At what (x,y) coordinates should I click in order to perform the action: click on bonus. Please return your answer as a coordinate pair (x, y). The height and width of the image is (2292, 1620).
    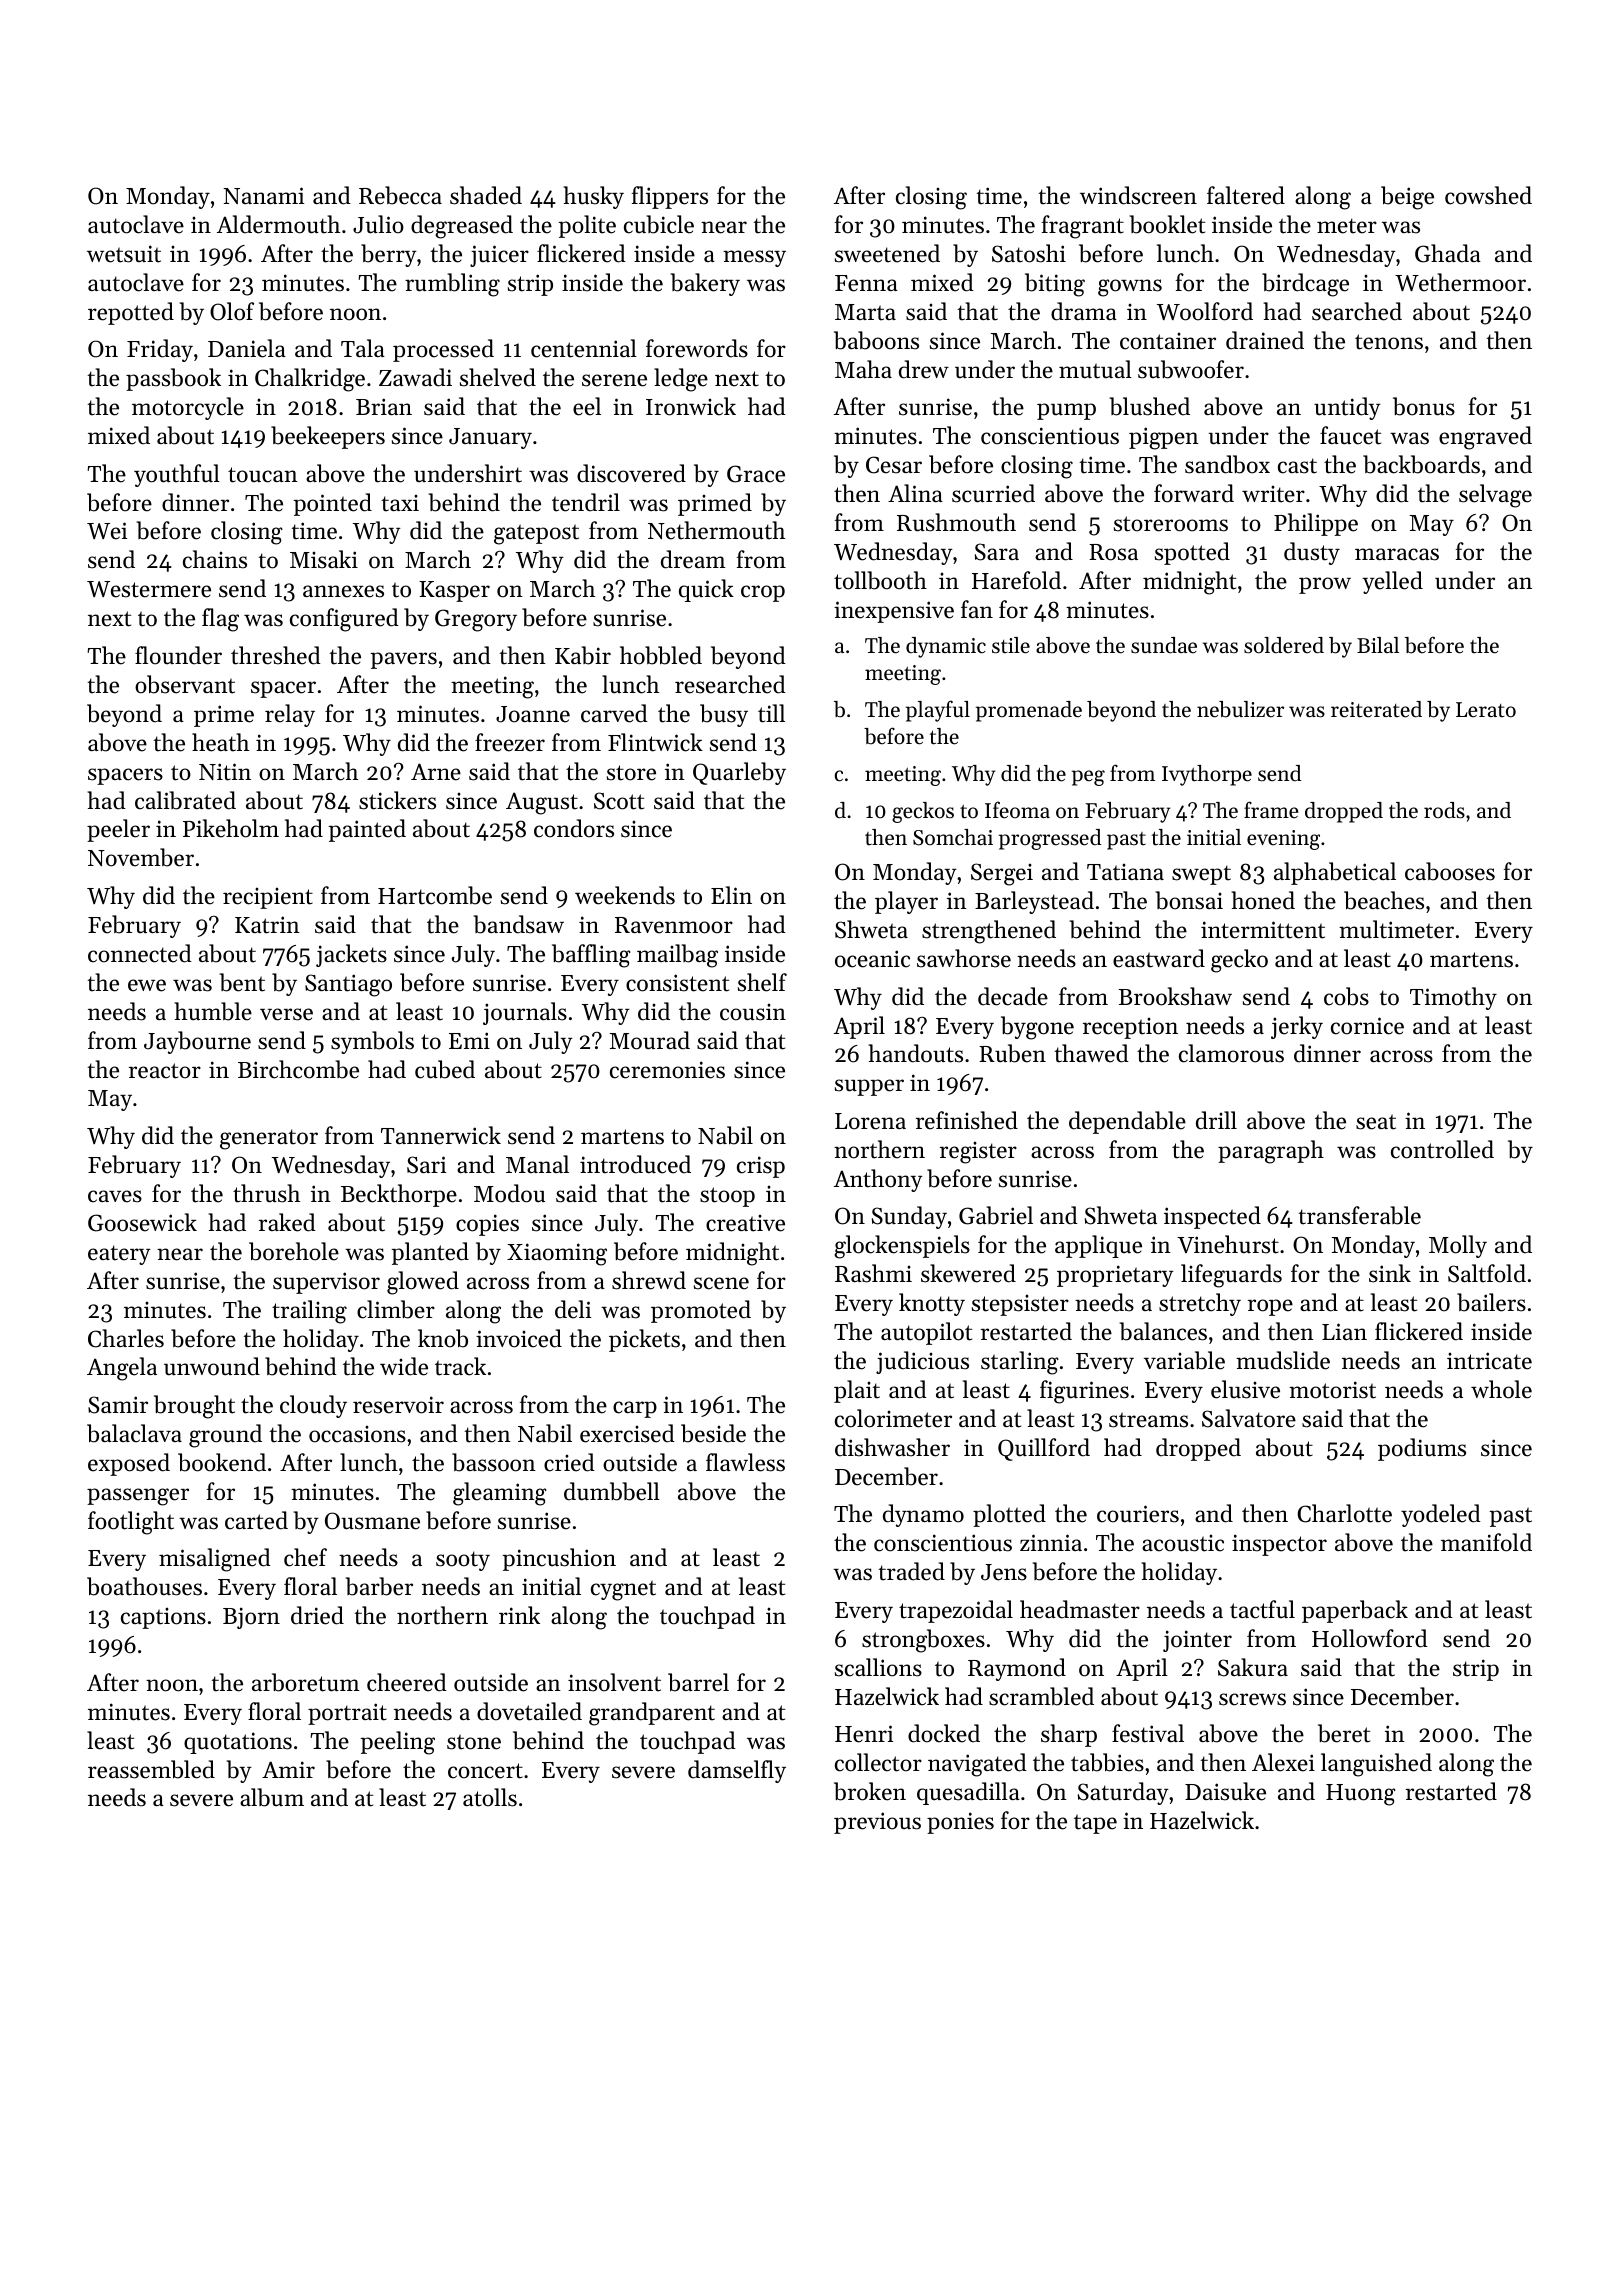
    Looking at the image, I should click on (1424, 406).
